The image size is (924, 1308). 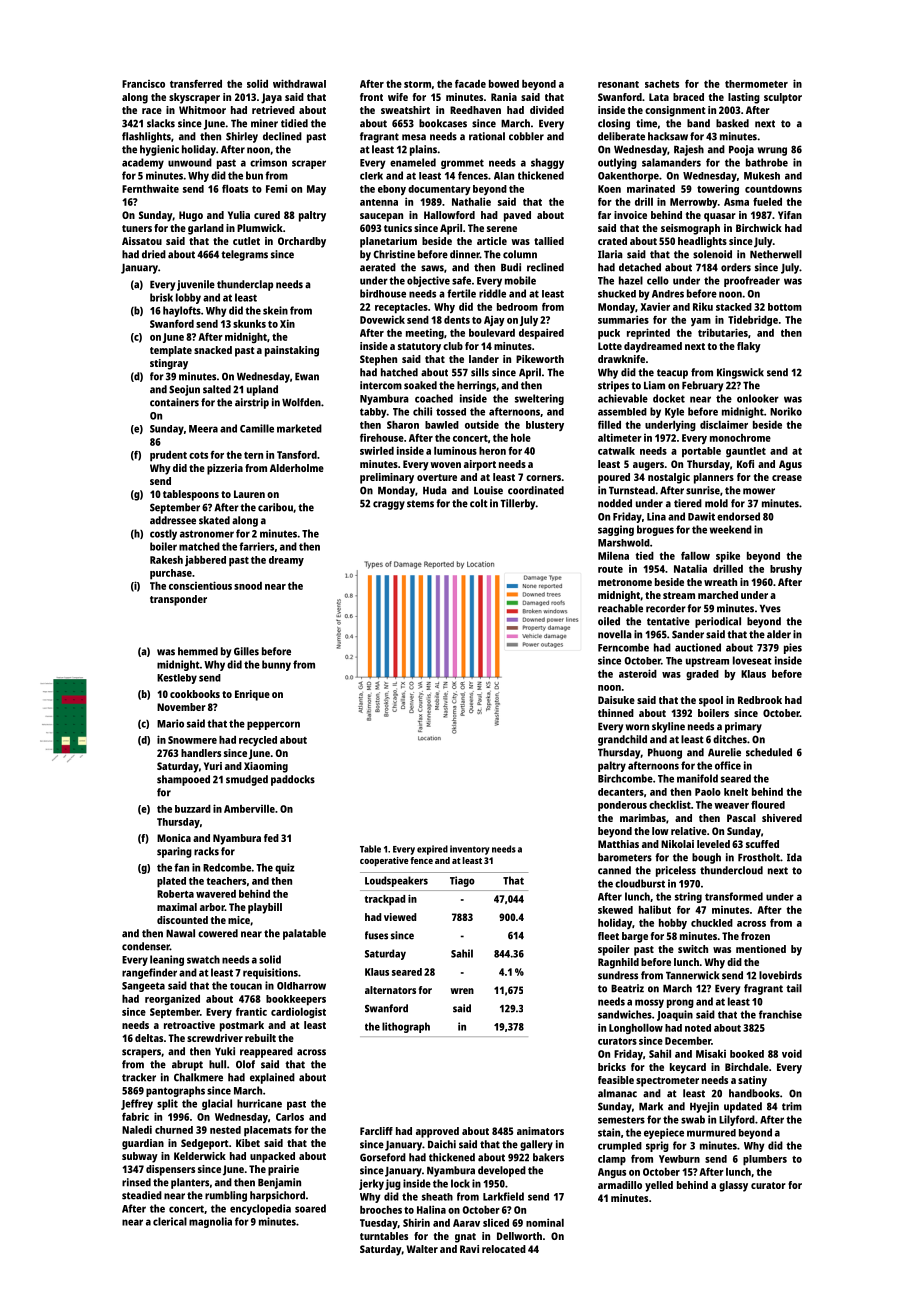 What do you see at coordinates (631, 280) in the screenshot?
I see `hazel` at bounding box center [631, 280].
